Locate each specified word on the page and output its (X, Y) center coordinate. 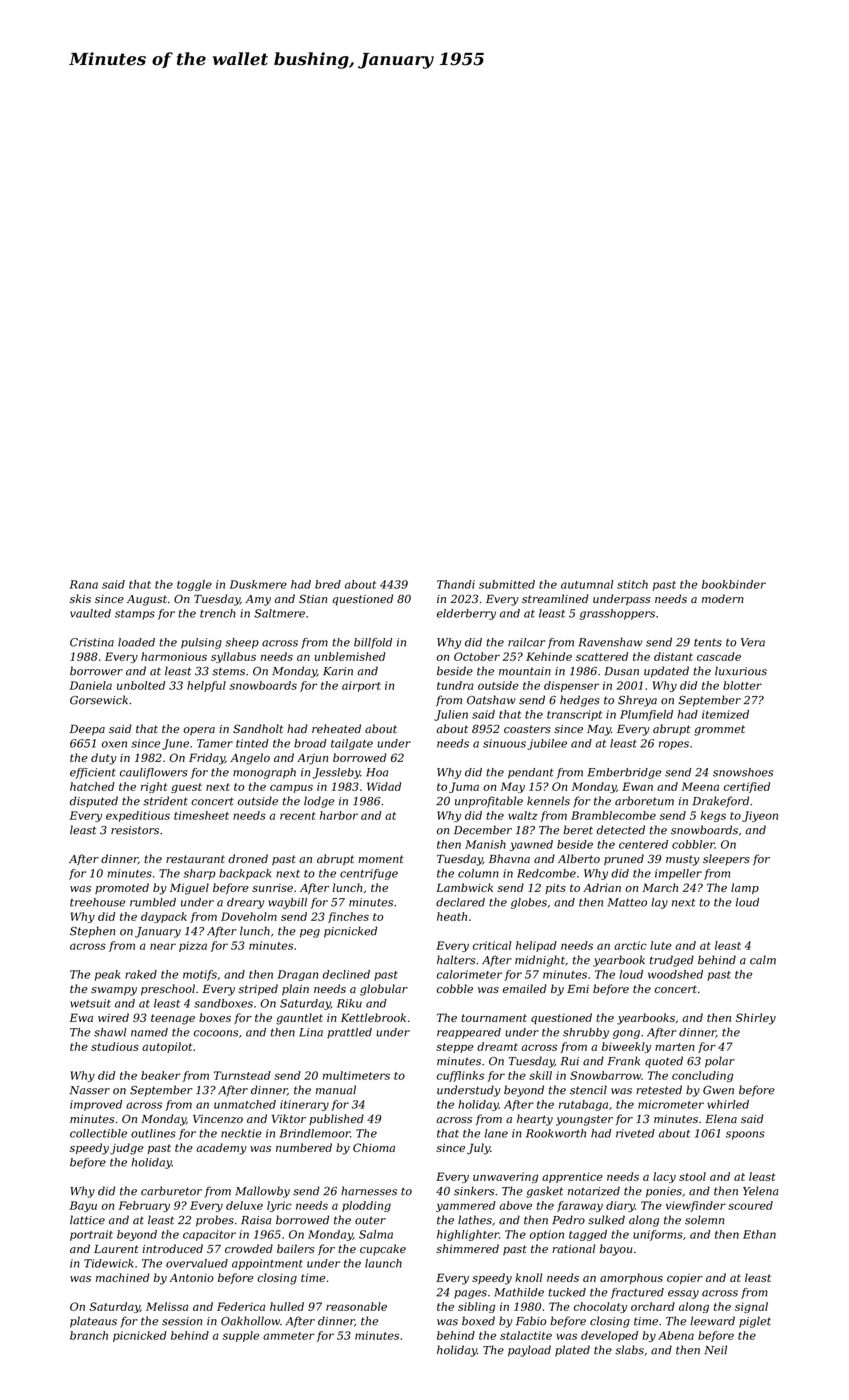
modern (723, 598)
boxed (478, 1321)
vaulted (90, 613)
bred (328, 584)
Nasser (90, 1090)
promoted (122, 888)
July (478, 1149)
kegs (713, 816)
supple (241, 1336)
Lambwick (464, 887)
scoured (750, 1205)
